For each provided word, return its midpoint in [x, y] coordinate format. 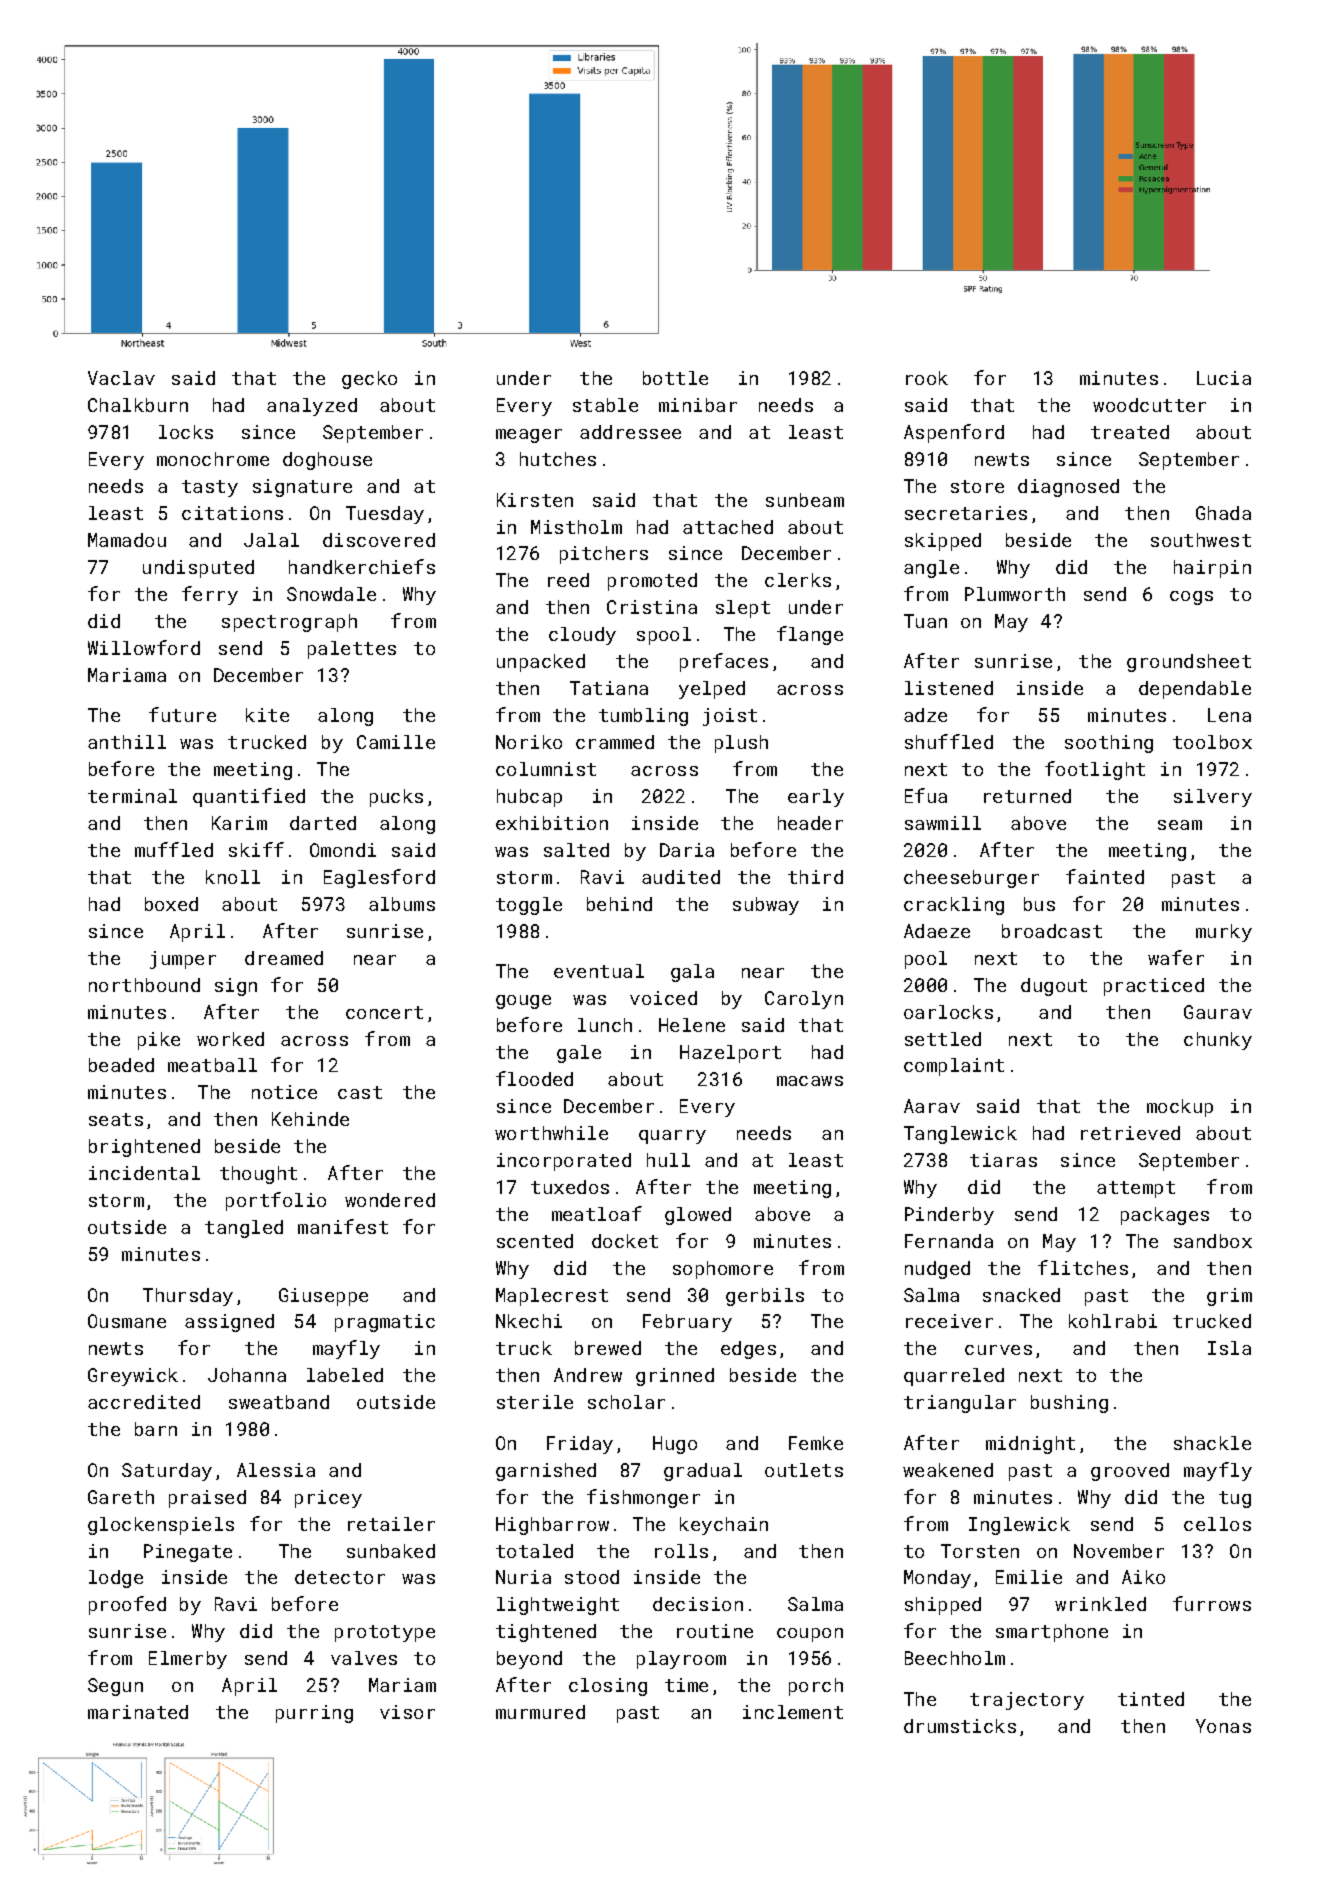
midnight [1030, 1445]
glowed [698, 1216]
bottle [675, 378]
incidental [144, 1173]
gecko [369, 380]
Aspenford [954, 433]
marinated [138, 1712]
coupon [810, 1635]
